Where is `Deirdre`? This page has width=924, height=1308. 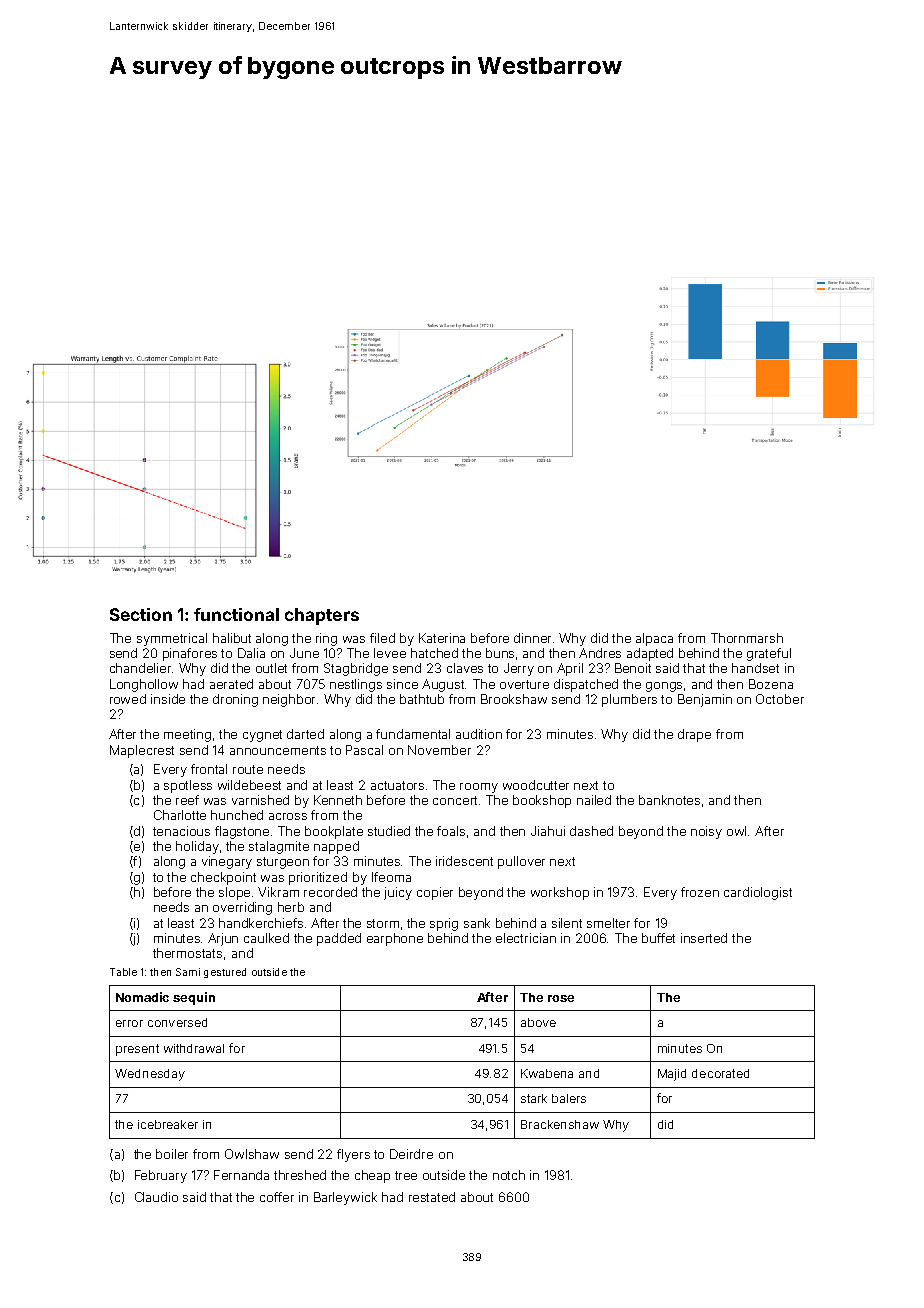 Deirdre is located at coordinates (411, 1154).
